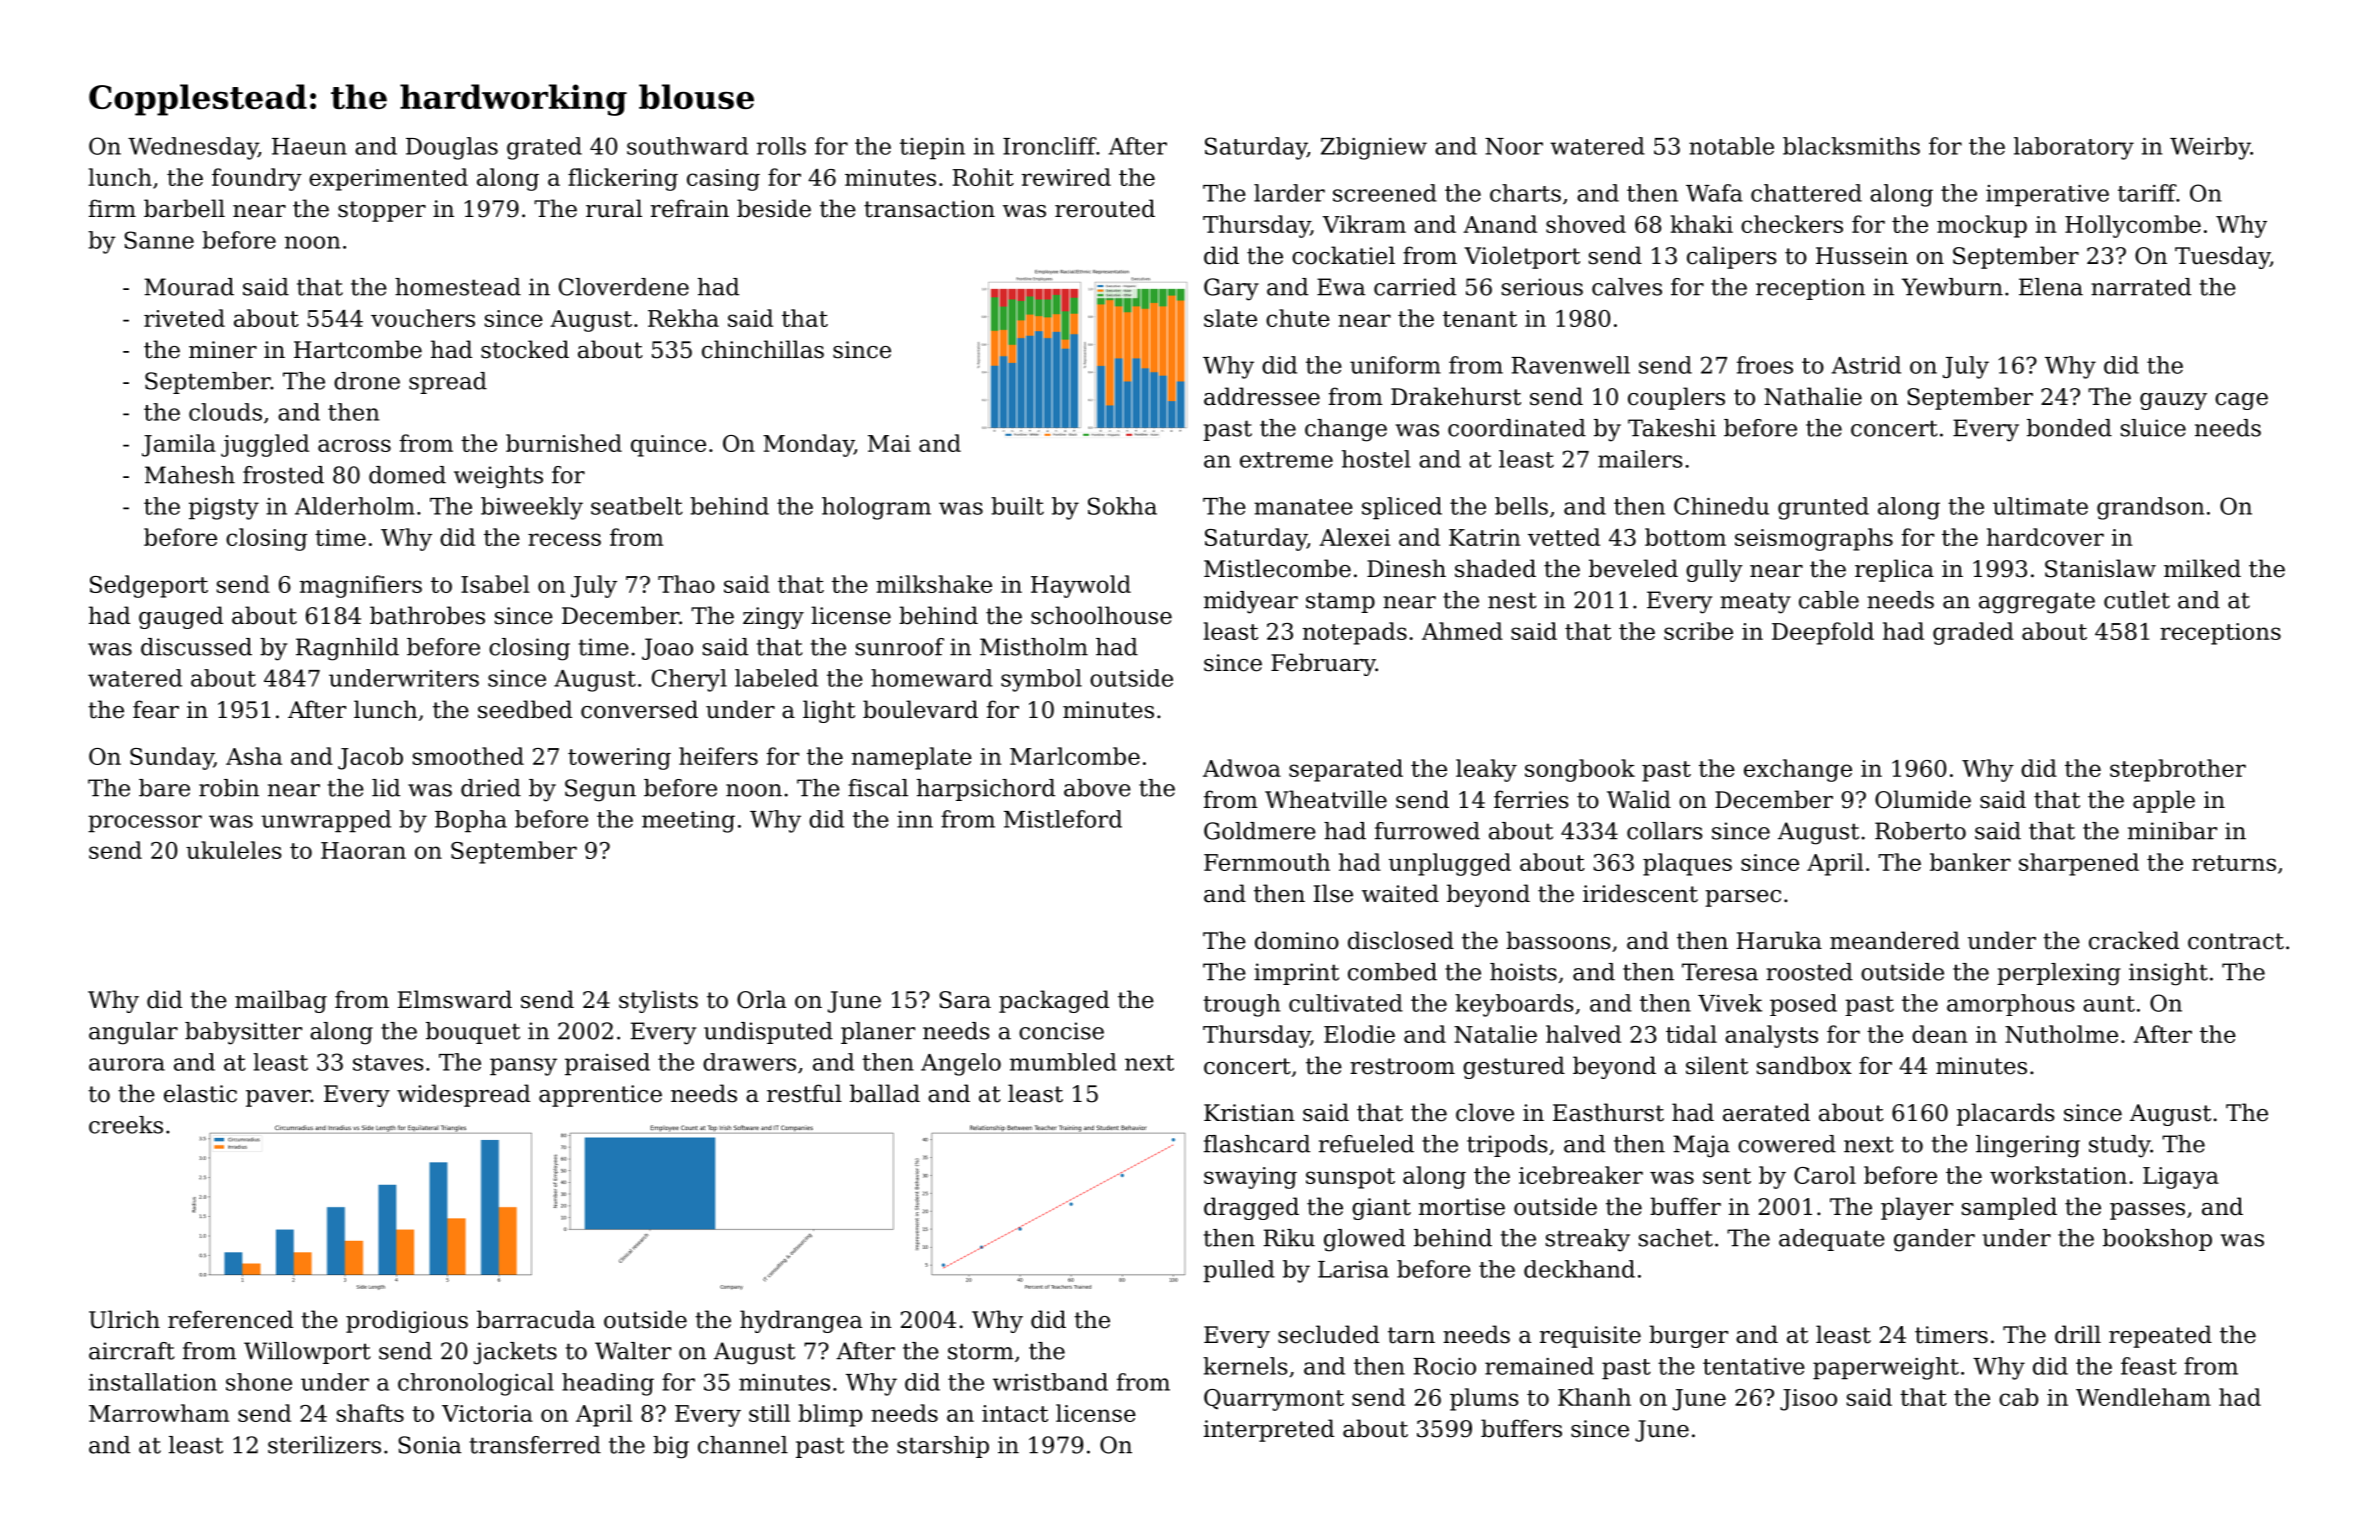 The height and width of the screenshot is (1540, 2380). What do you see at coordinates (637, 506) in the screenshot?
I see `seatbelt` at bounding box center [637, 506].
